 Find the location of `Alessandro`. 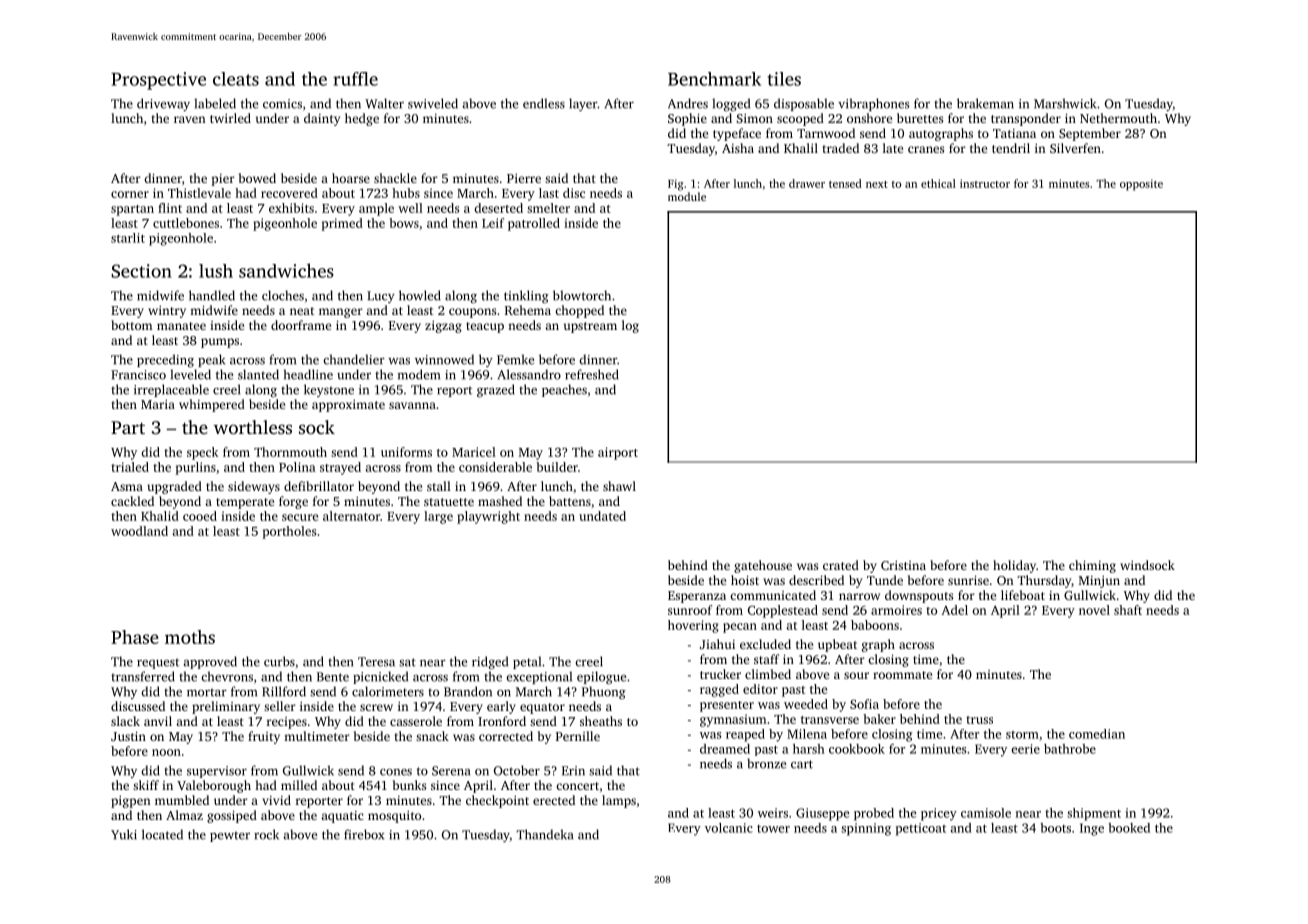

Alessandro is located at coordinates (529, 374).
